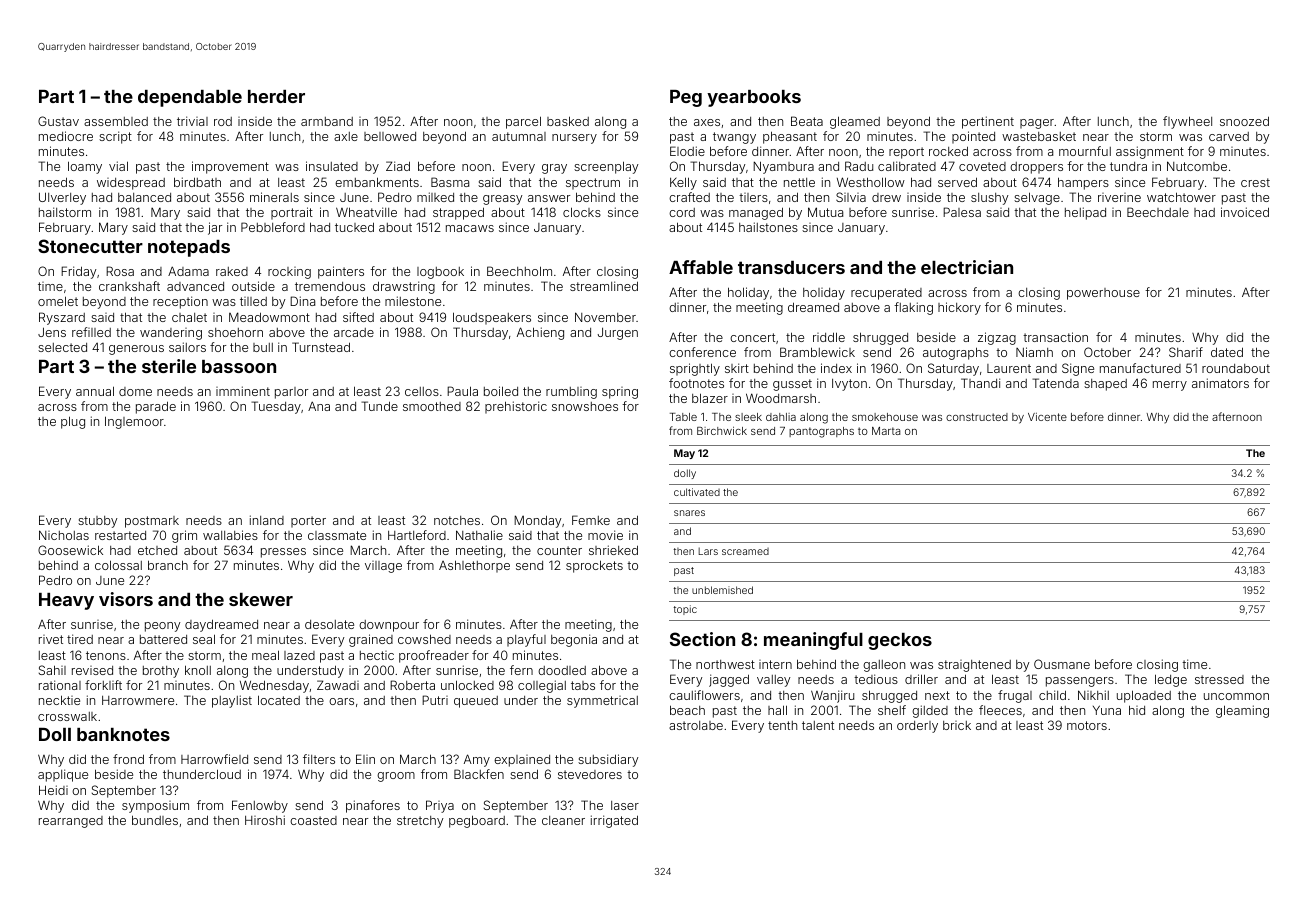 This page has width=1308, height=924. I want to click on banknotes, so click(123, 734).
